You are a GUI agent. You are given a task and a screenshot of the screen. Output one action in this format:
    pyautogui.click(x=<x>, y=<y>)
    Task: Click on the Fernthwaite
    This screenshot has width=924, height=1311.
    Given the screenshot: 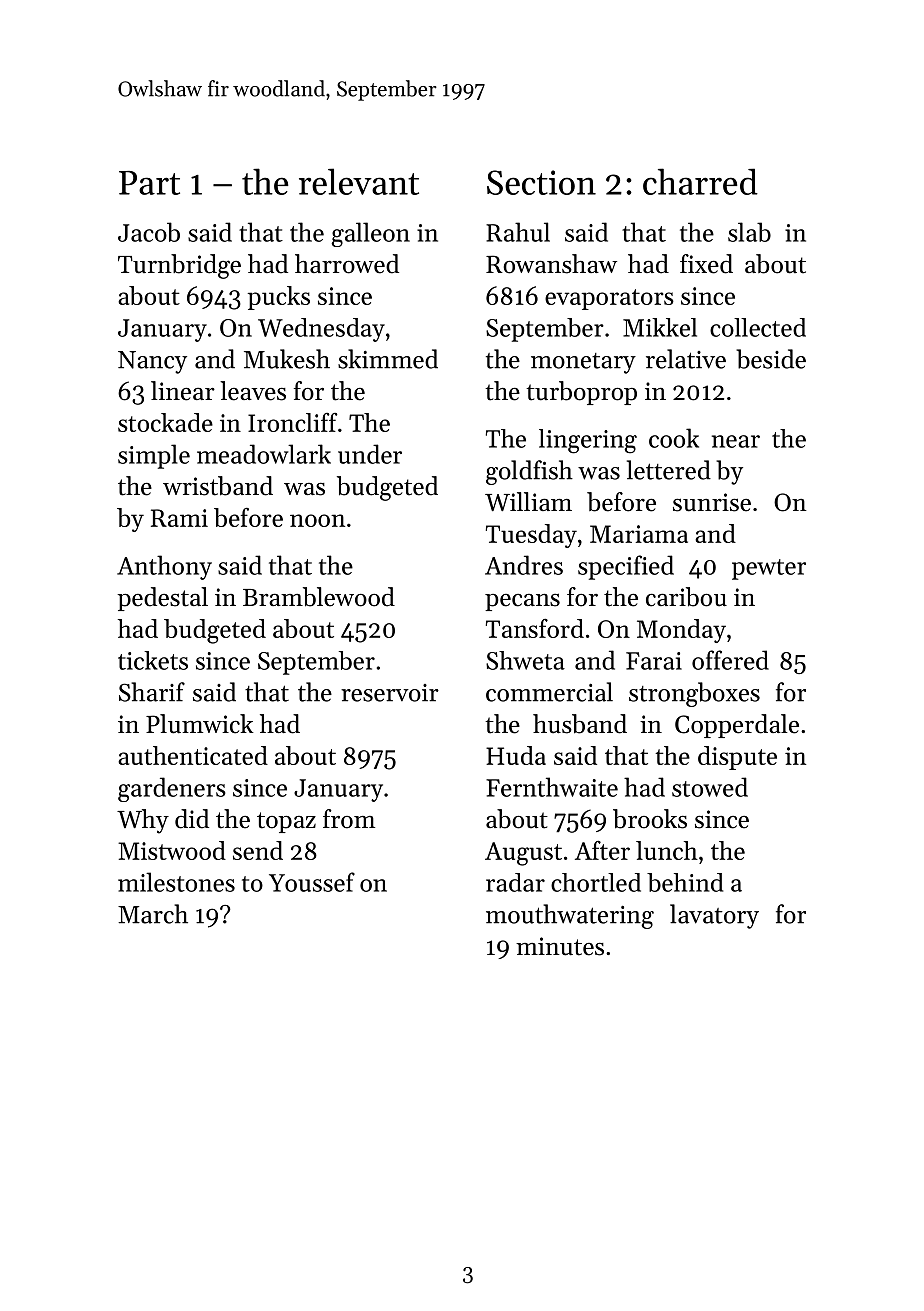 What is the action you would take?
    pyautogui.click(x=552, y=787)
